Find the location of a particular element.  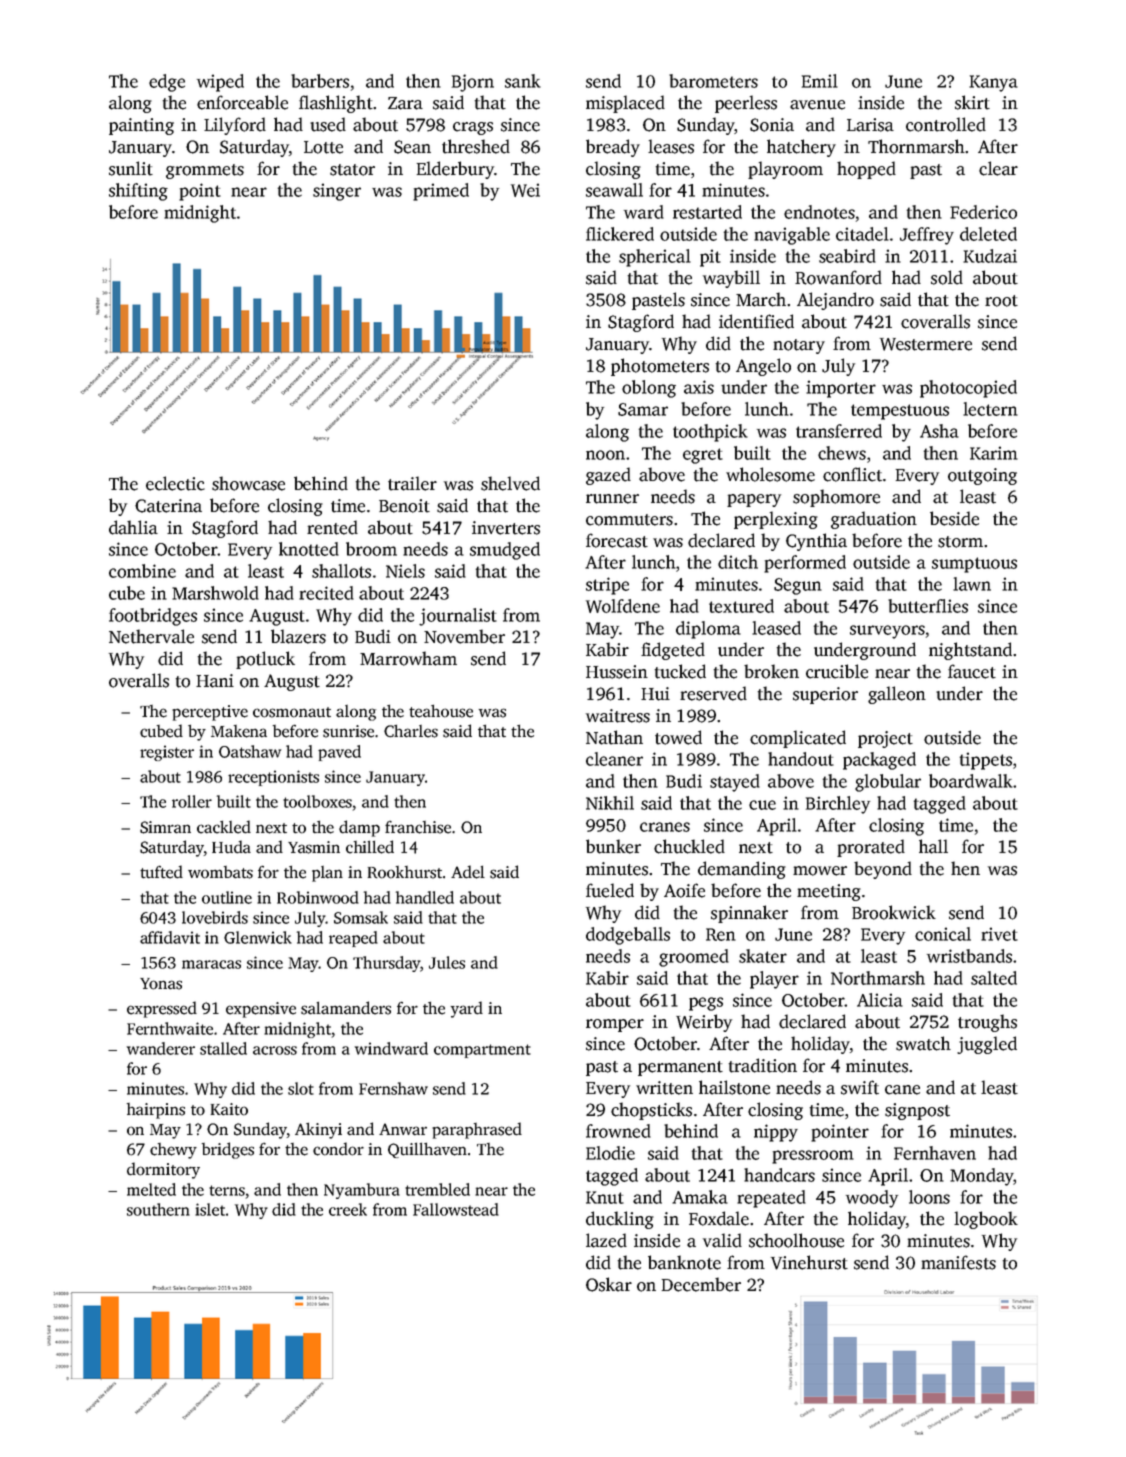

creek is located at coordinates (348, 1209).
